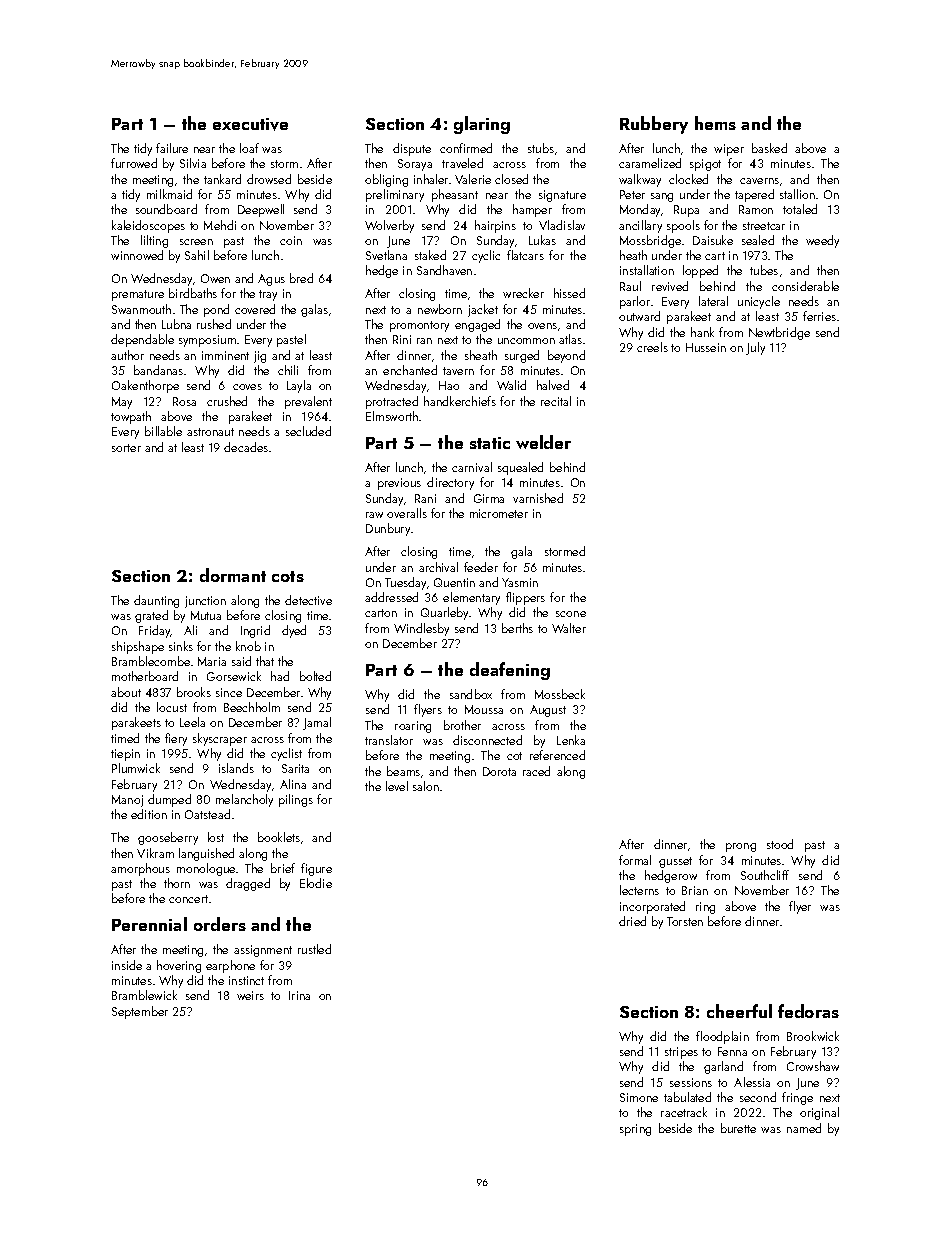 The width and height of the image is (952, 1233). Describe the element at coordinates (755, 348) in the image. I see `July` at that location.
